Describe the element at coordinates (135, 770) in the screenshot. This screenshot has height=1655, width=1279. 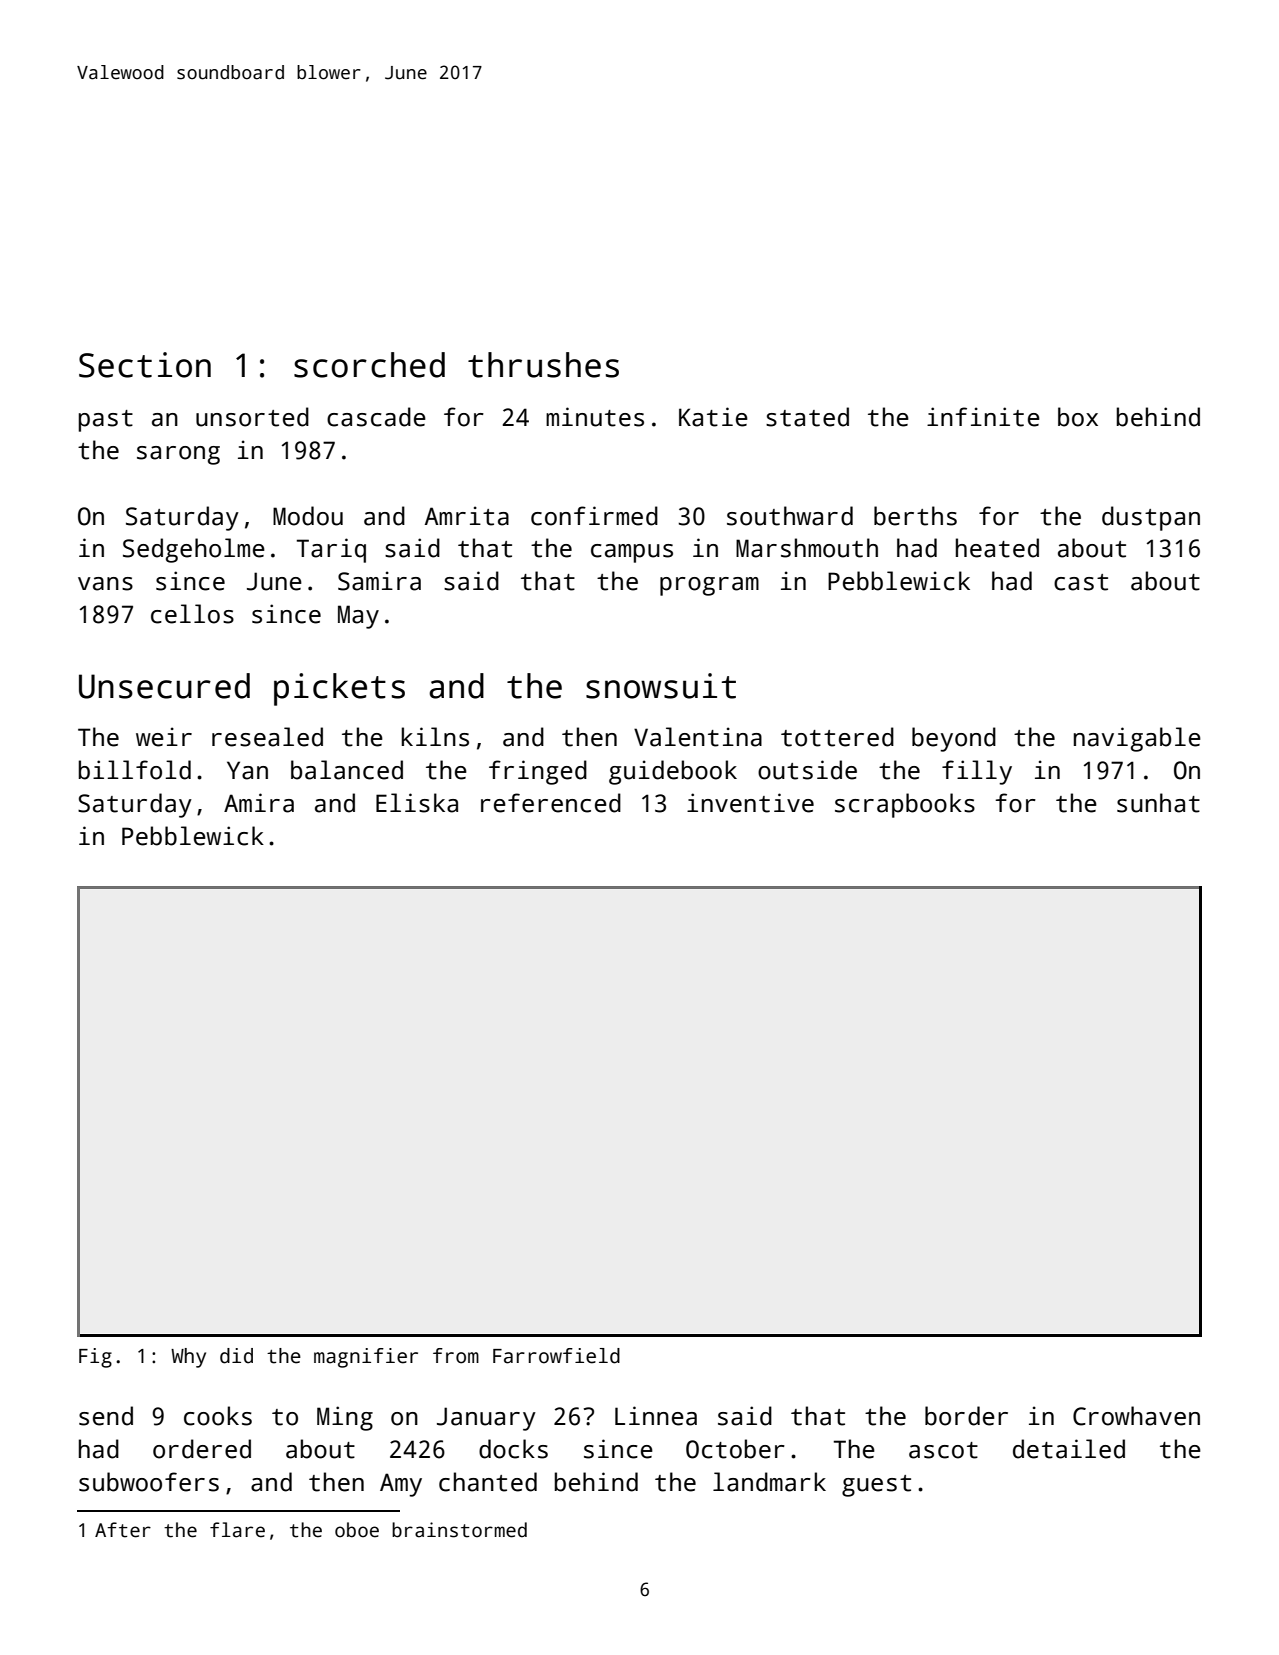
I see `billfold` at that location.
